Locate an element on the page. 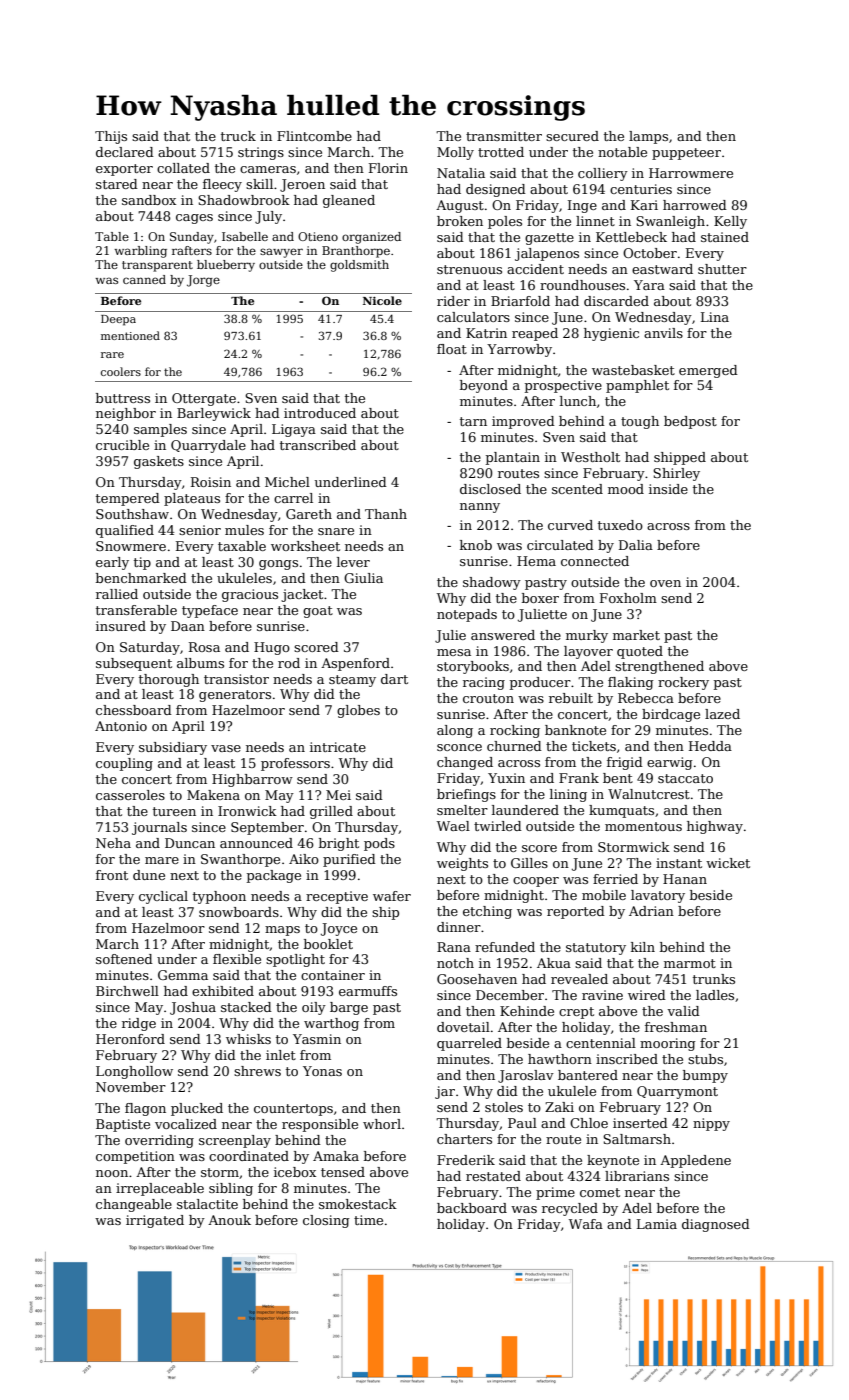  instant is located at coordinates (679, 863).
